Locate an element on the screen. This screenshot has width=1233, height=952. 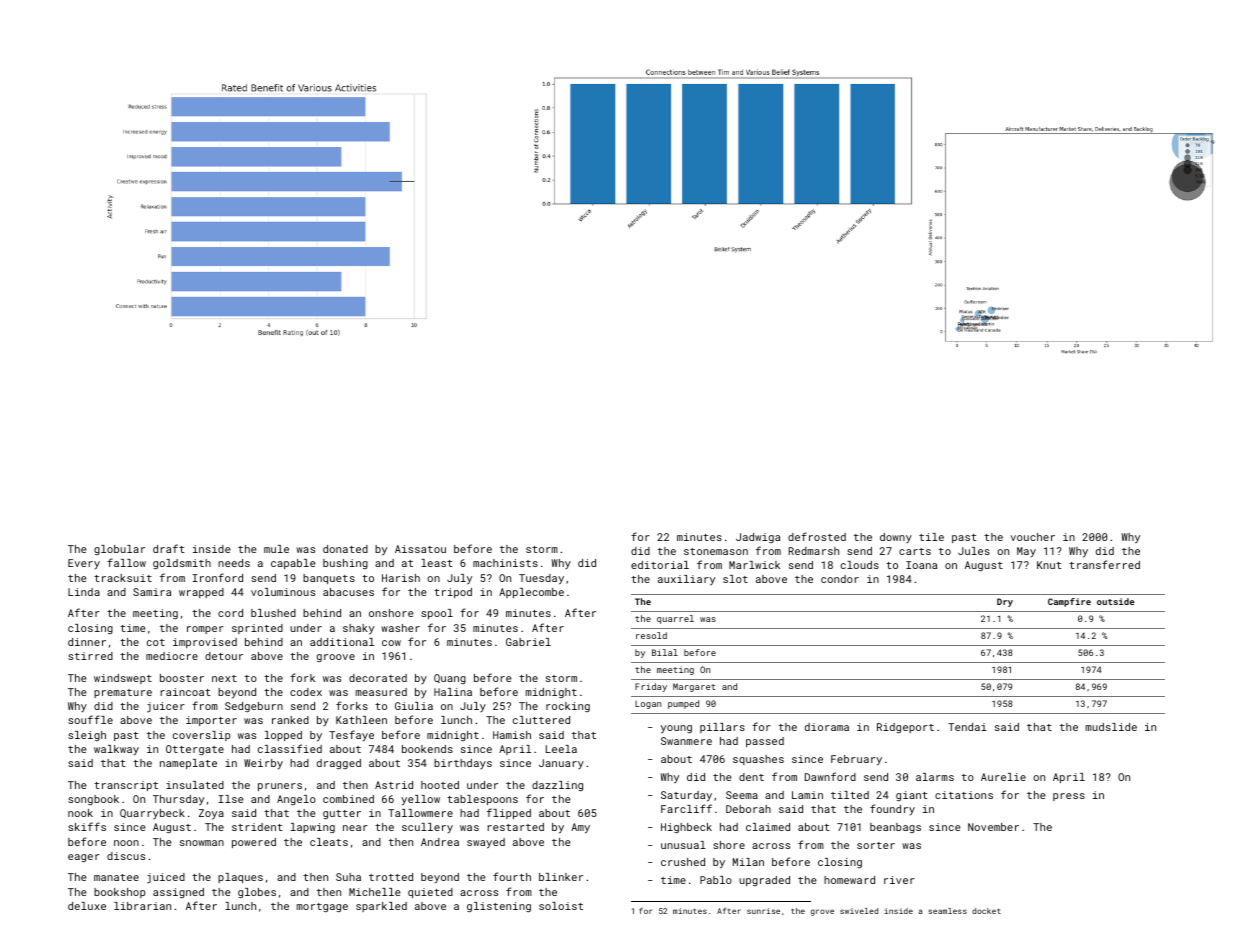
fallow is located at coordinates (126, 562).
